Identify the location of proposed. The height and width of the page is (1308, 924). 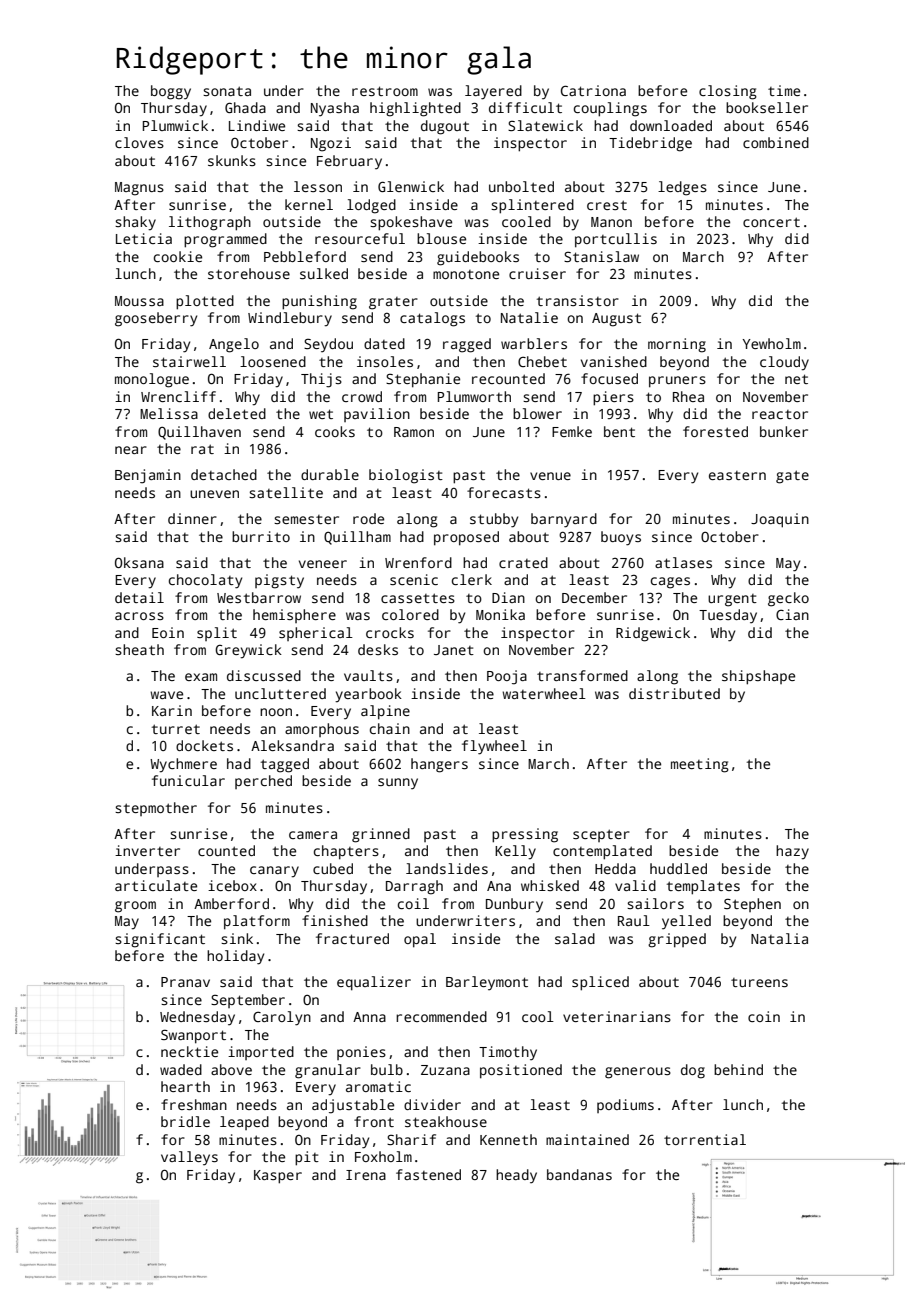
(466, 538).
